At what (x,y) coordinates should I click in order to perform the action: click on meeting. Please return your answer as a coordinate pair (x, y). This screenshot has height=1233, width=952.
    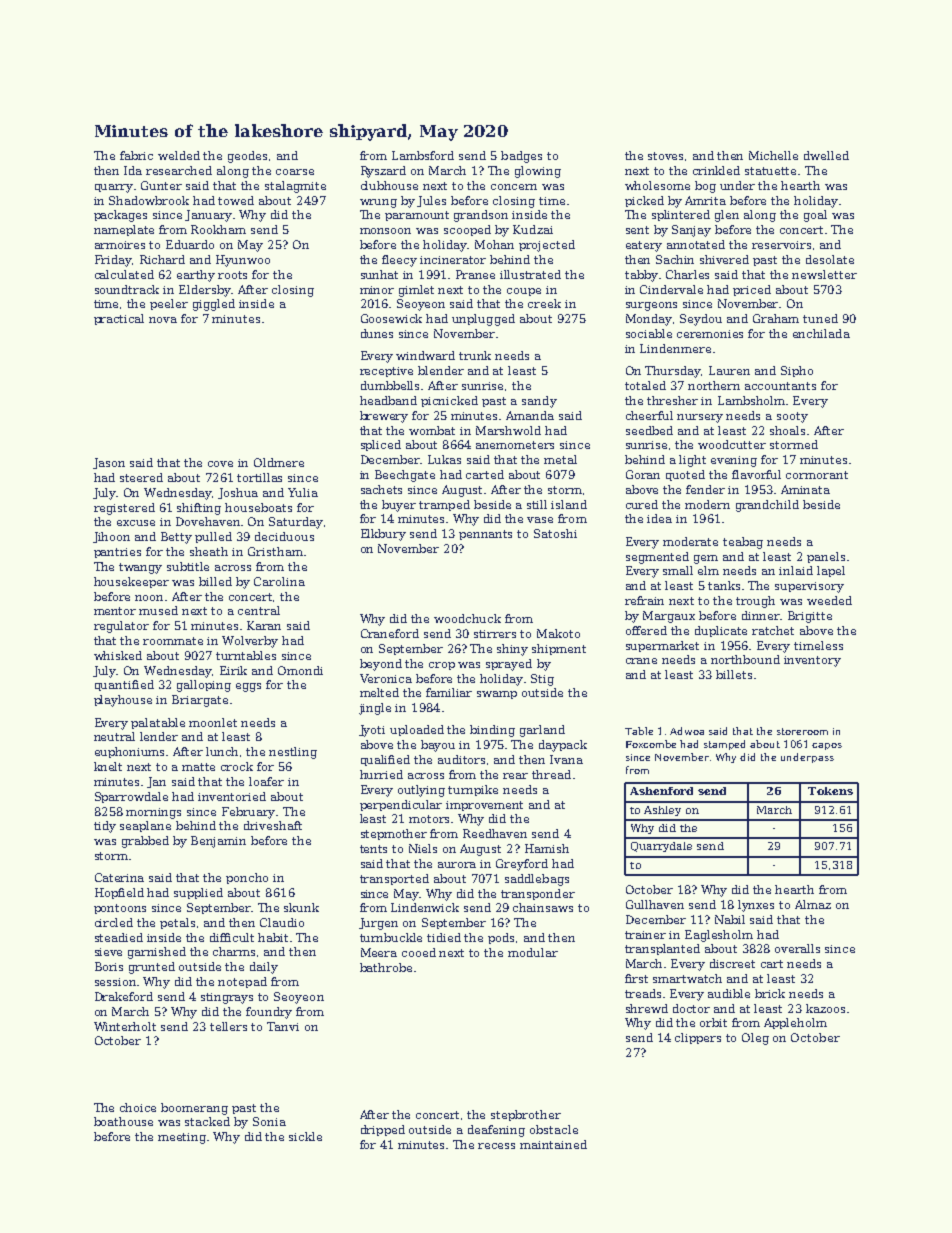
    Looking at the image, I should click on (182, 1138).
